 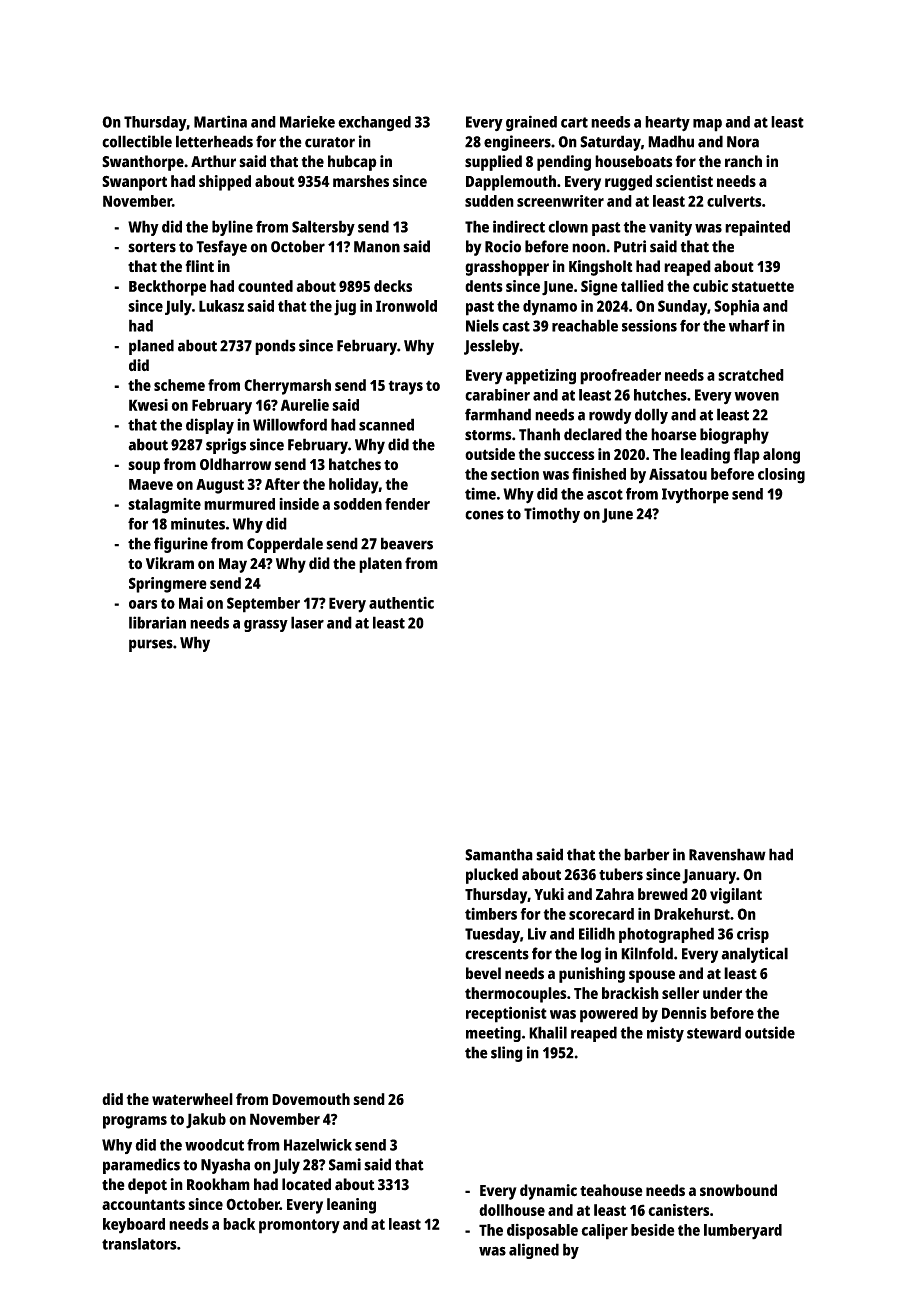 What do you see at coordinates (134, 183) in the screenshot?
I see `Swanport` at bounding box center [134, 183].
